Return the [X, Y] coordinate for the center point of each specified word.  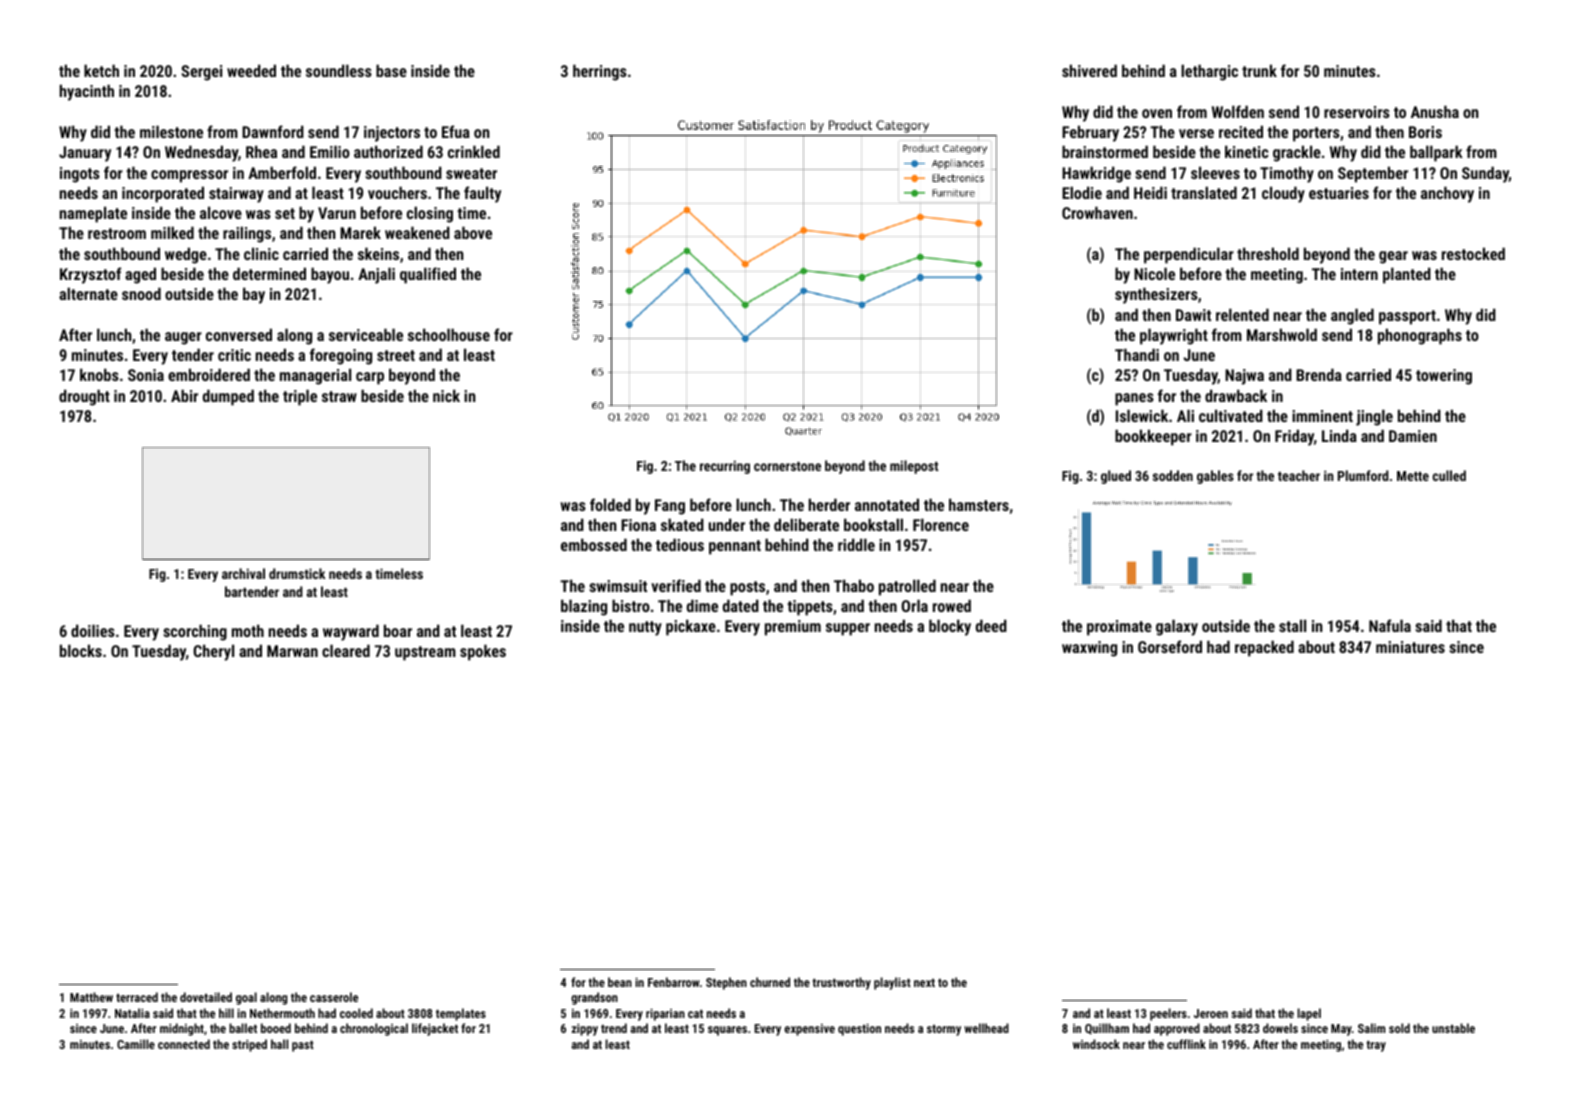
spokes [483, 652]
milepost [914, 467]
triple [300, 397]
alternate [88, 293]
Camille [136, 1044]
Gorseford [1170, 646]
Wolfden [1238, 111]
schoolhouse [449, 334]
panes [1134, 399]
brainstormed [1105, 151]
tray [1376, 1046]
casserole [334, 997]
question [859, 1029]
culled [1449, 475]
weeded [251, 70]
